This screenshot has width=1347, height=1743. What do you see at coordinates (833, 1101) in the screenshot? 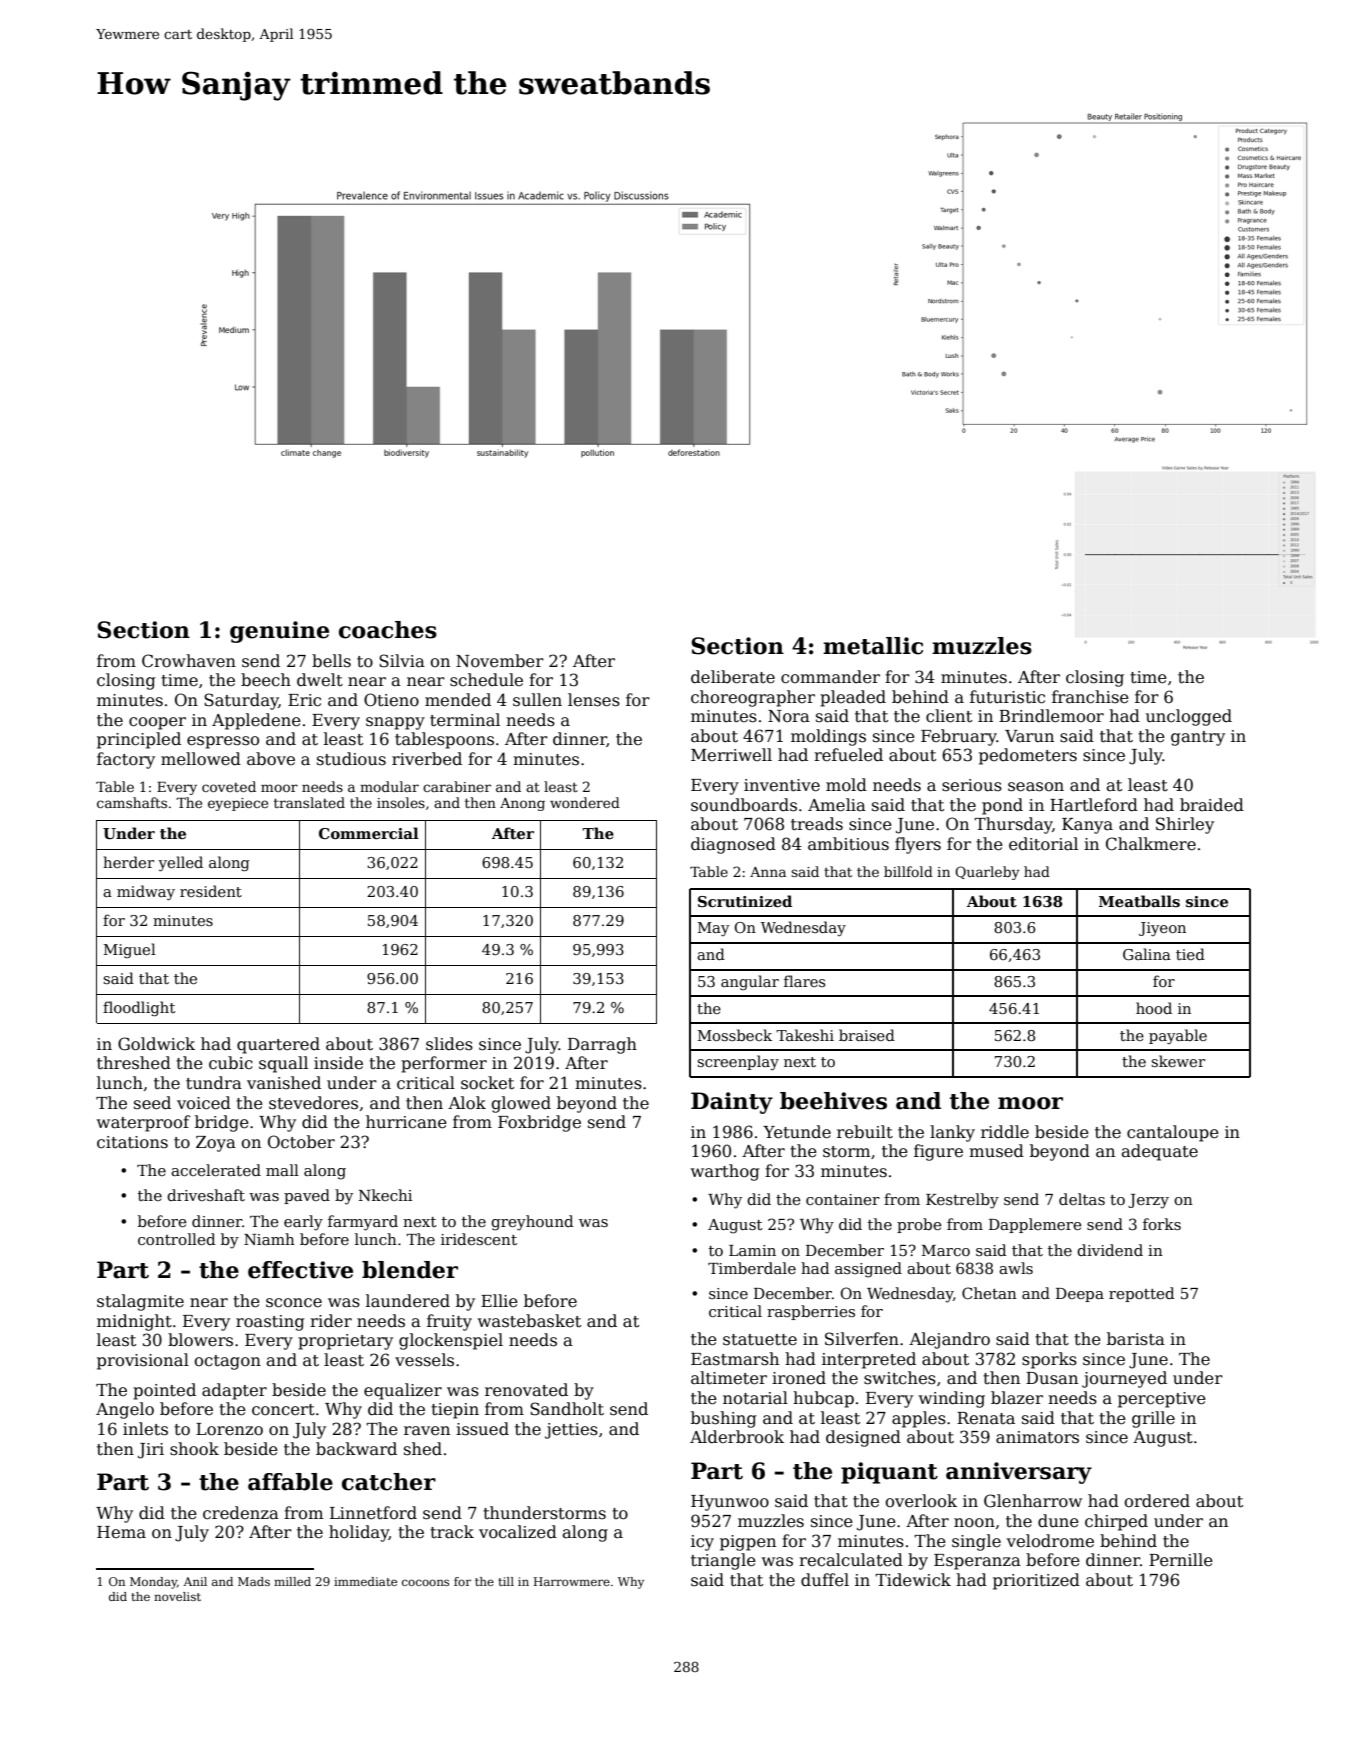
I see `beehives` at bounding box center [833, 1101].
